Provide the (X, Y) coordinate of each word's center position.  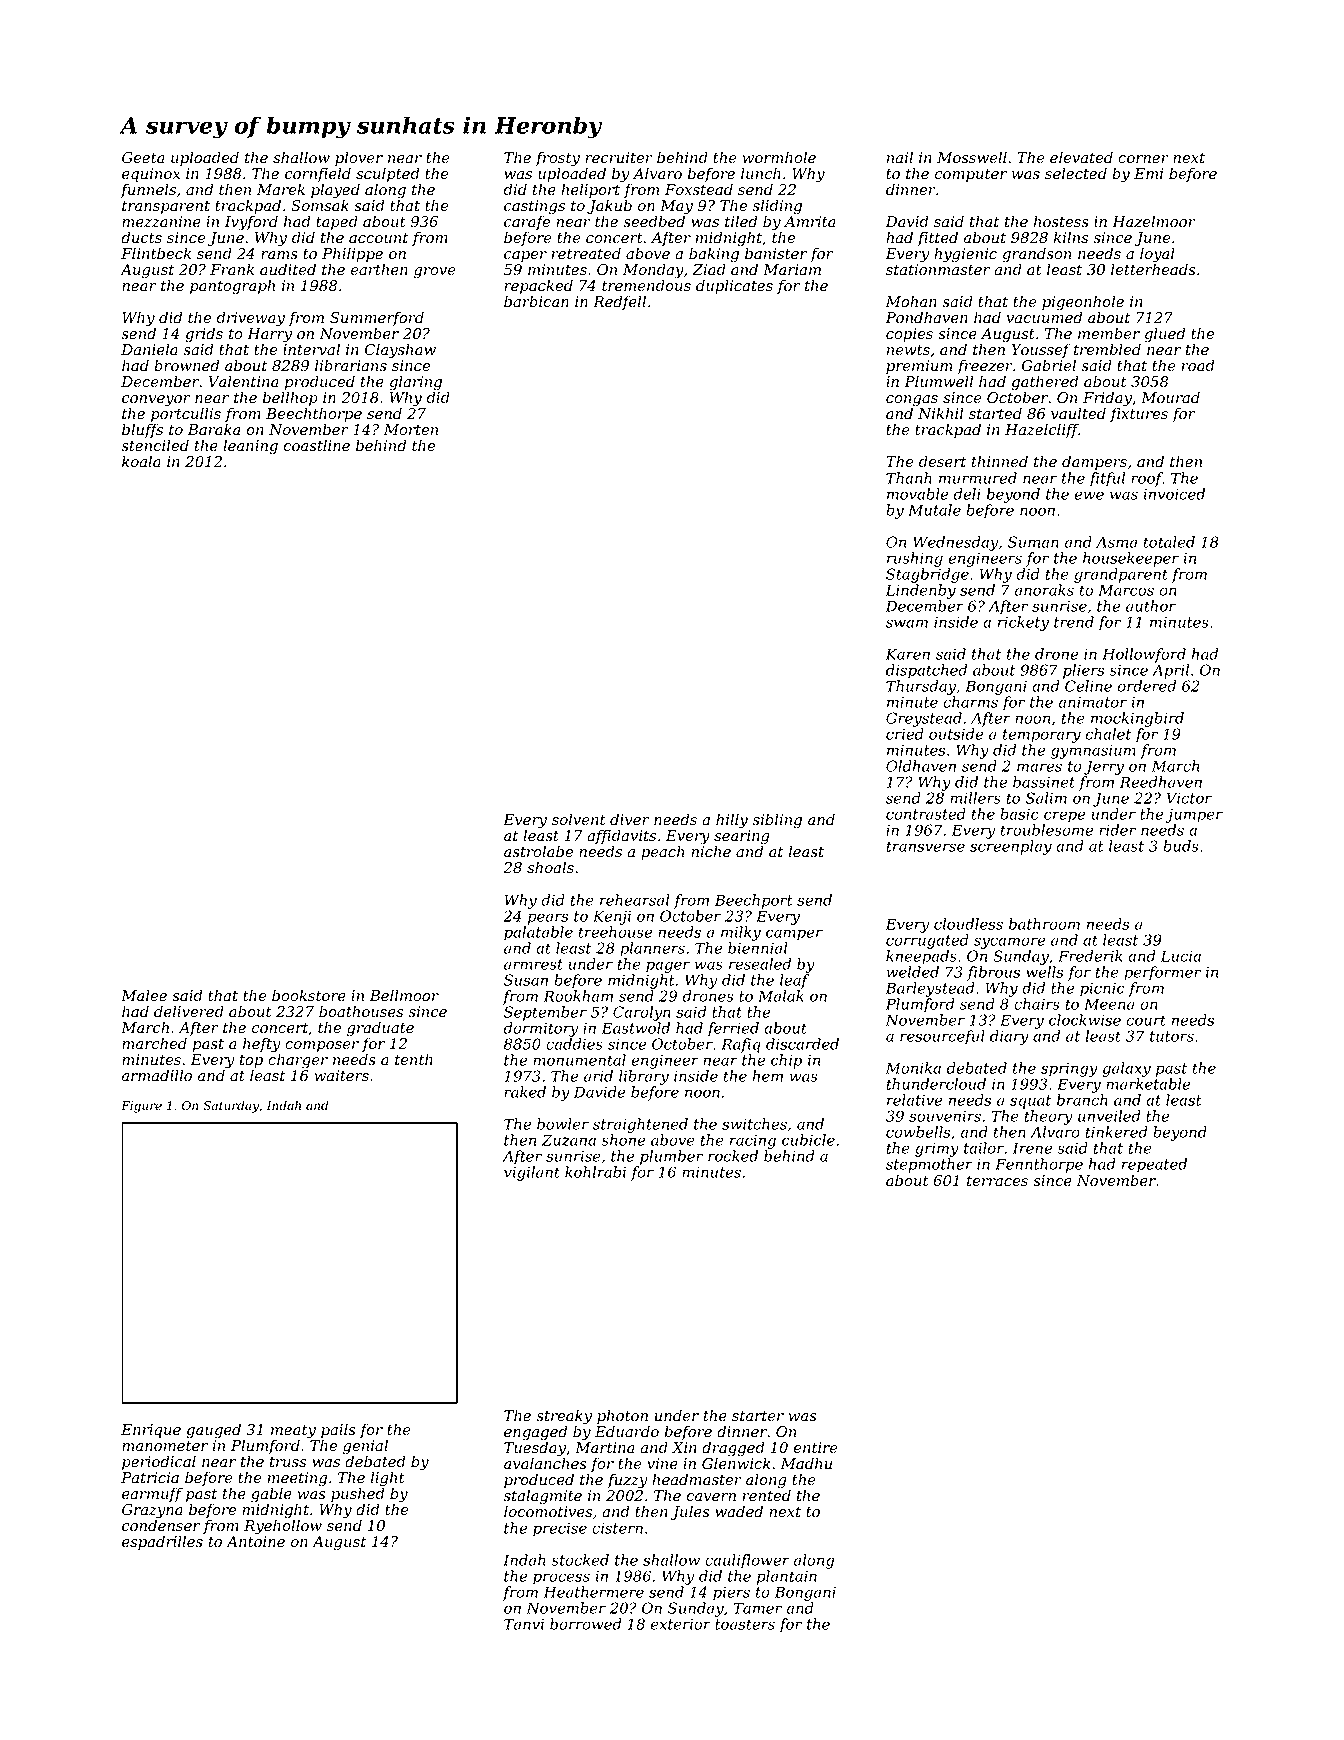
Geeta (143, 158)
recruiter (619, 158)
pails (338, 1430)
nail (900, 157)
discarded (802, 1044)
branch (1082, 1100)
